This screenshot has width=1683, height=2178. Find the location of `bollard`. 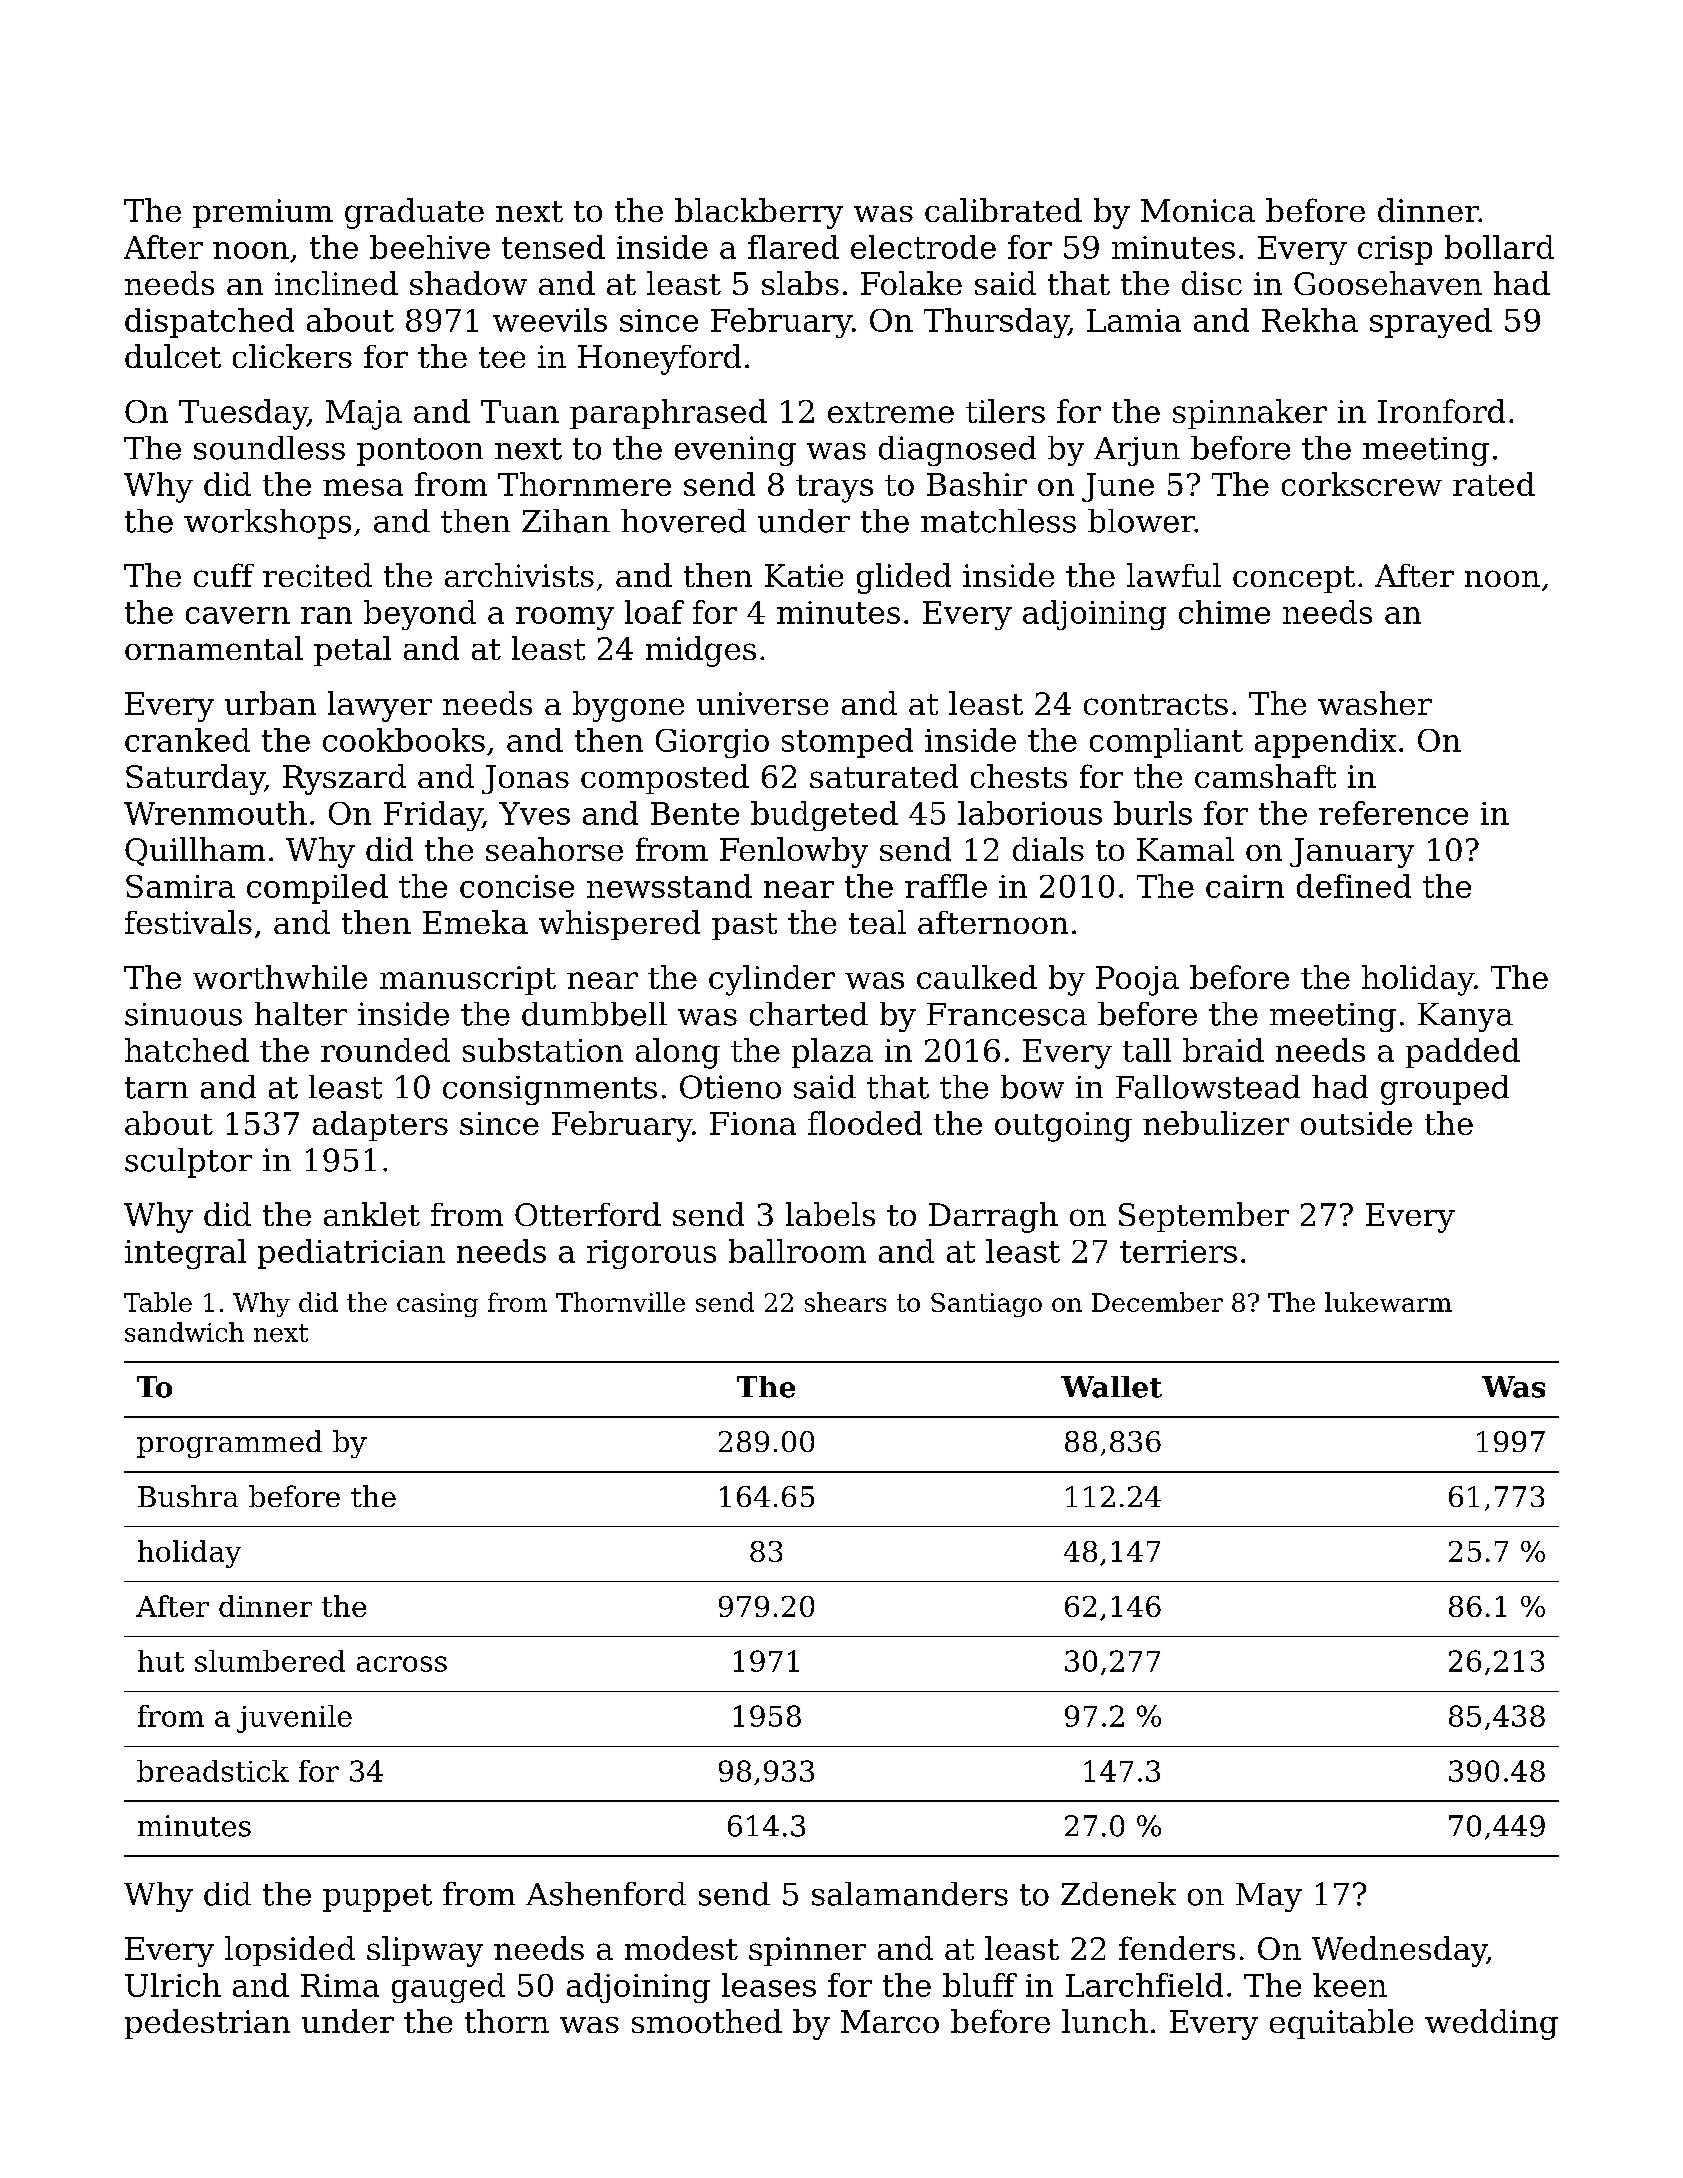

bollard is located at coordinates (1499, 247).
